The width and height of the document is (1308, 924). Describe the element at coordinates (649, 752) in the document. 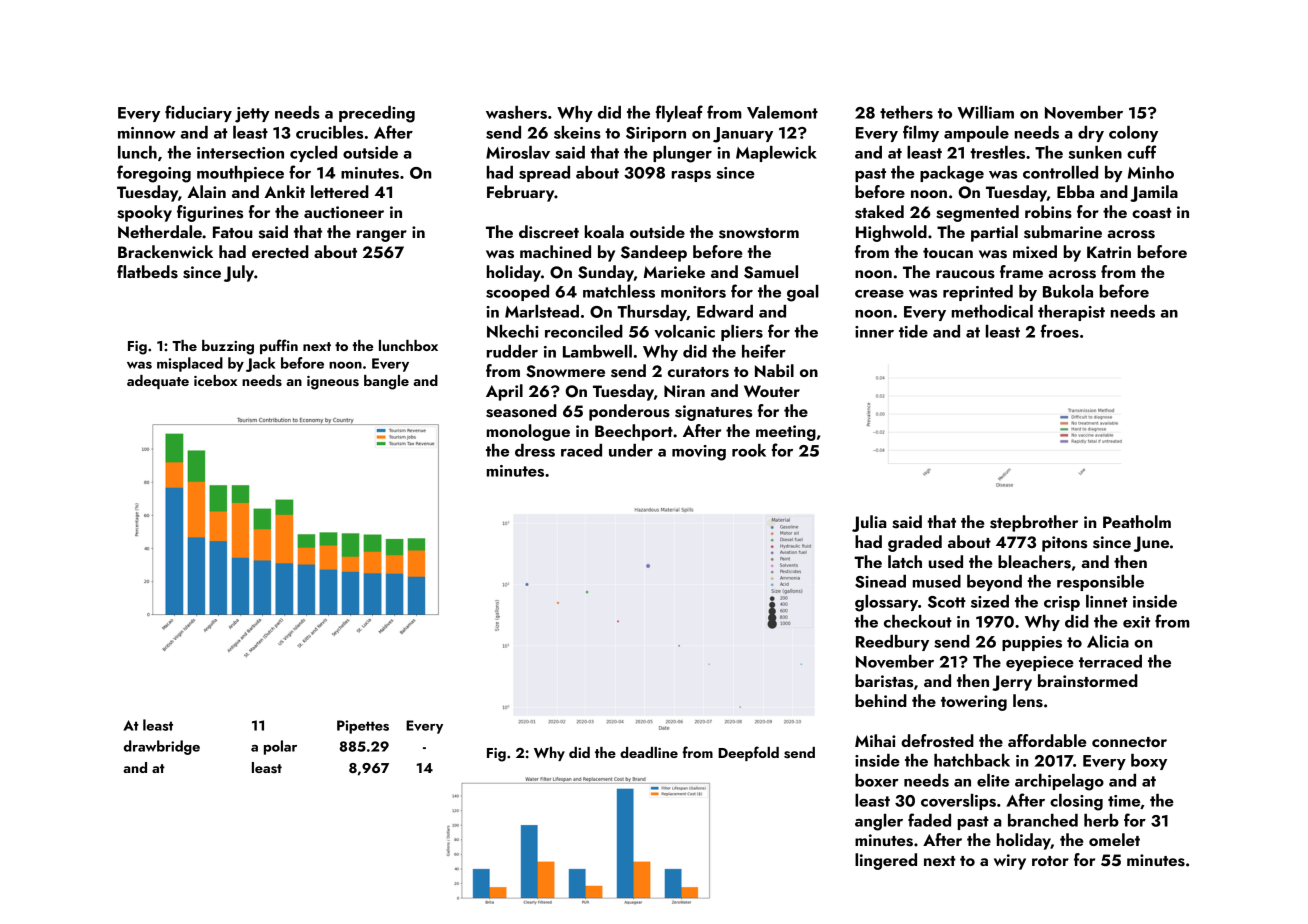

I see `deadline` at that location.
